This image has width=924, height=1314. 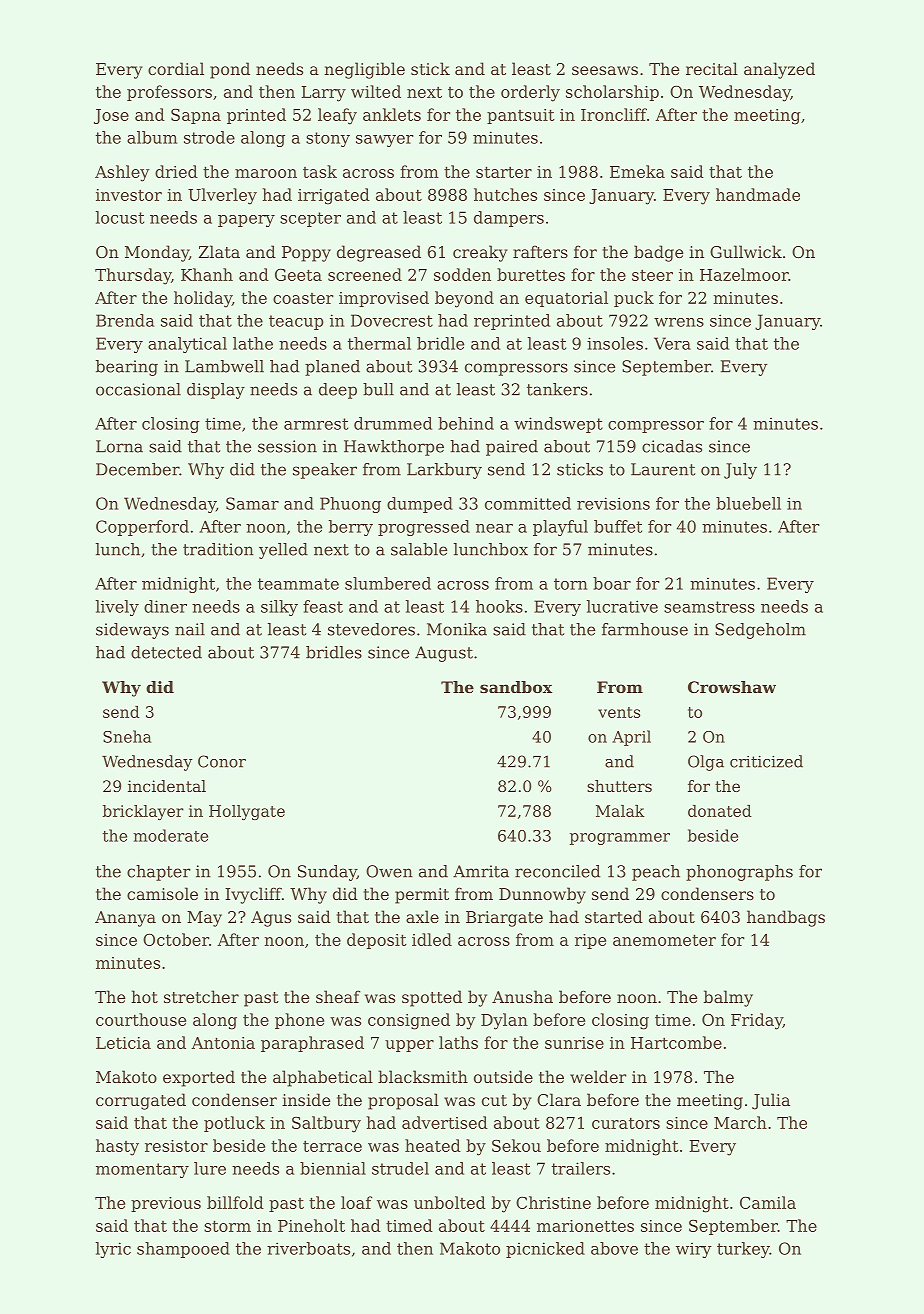 What do you see at coordinates (222, 761) in the image?
I see `Conor` at bounding box center [222, 761].
